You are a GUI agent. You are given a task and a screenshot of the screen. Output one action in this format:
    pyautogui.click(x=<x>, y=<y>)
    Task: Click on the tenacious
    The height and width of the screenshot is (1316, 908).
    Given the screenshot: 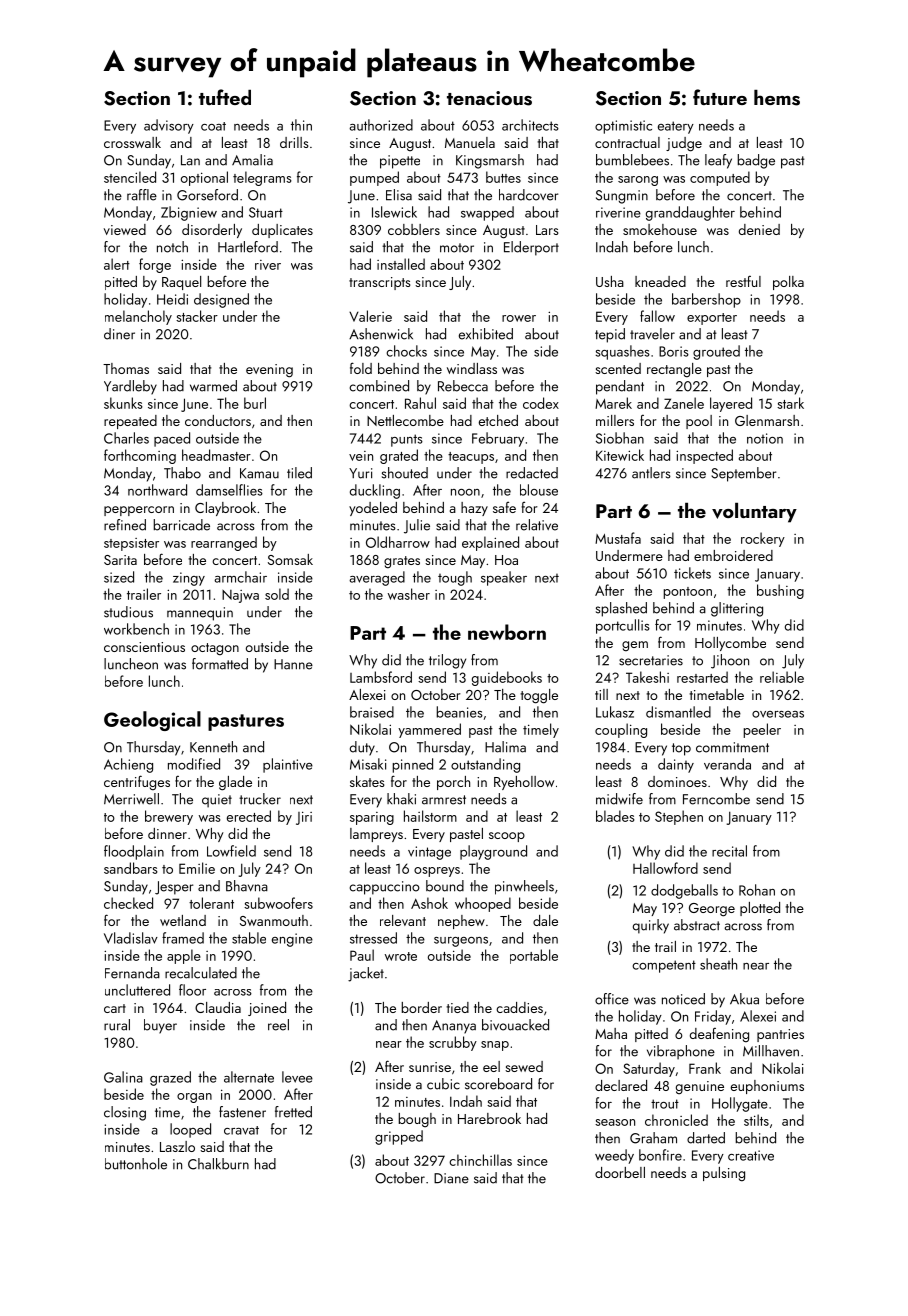 What is the action you would take?
    pyautogui.click(x=489, y=98)
